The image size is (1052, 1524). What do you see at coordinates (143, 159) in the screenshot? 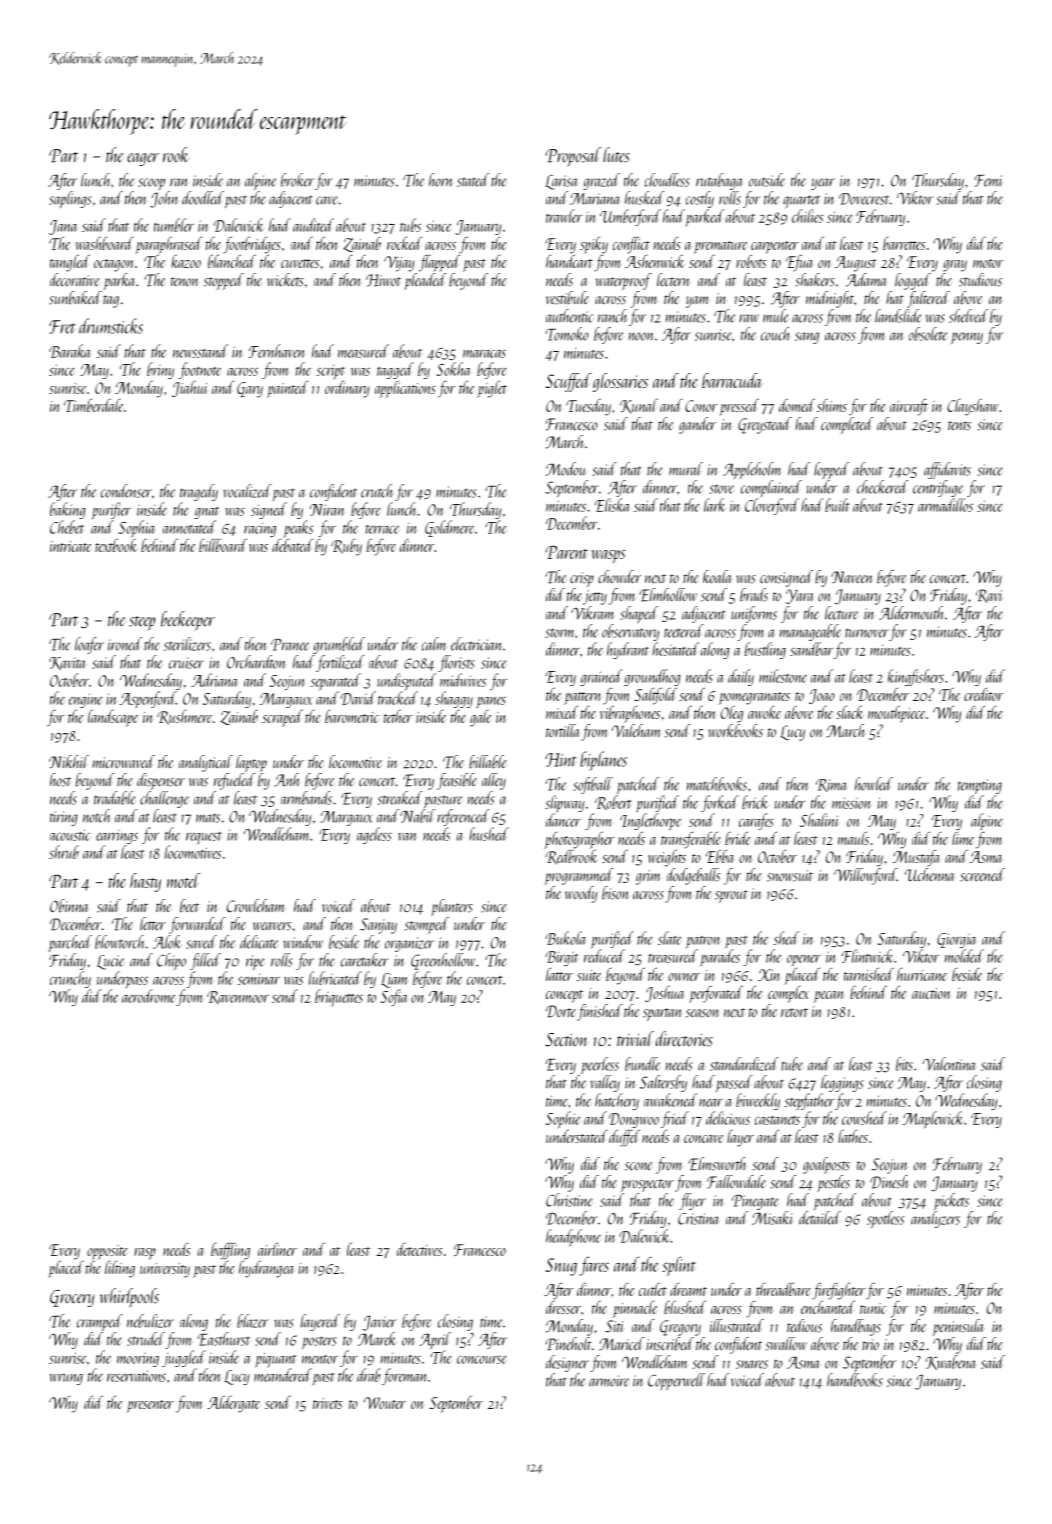
I see `eager` at bounding box center [143, 159].
